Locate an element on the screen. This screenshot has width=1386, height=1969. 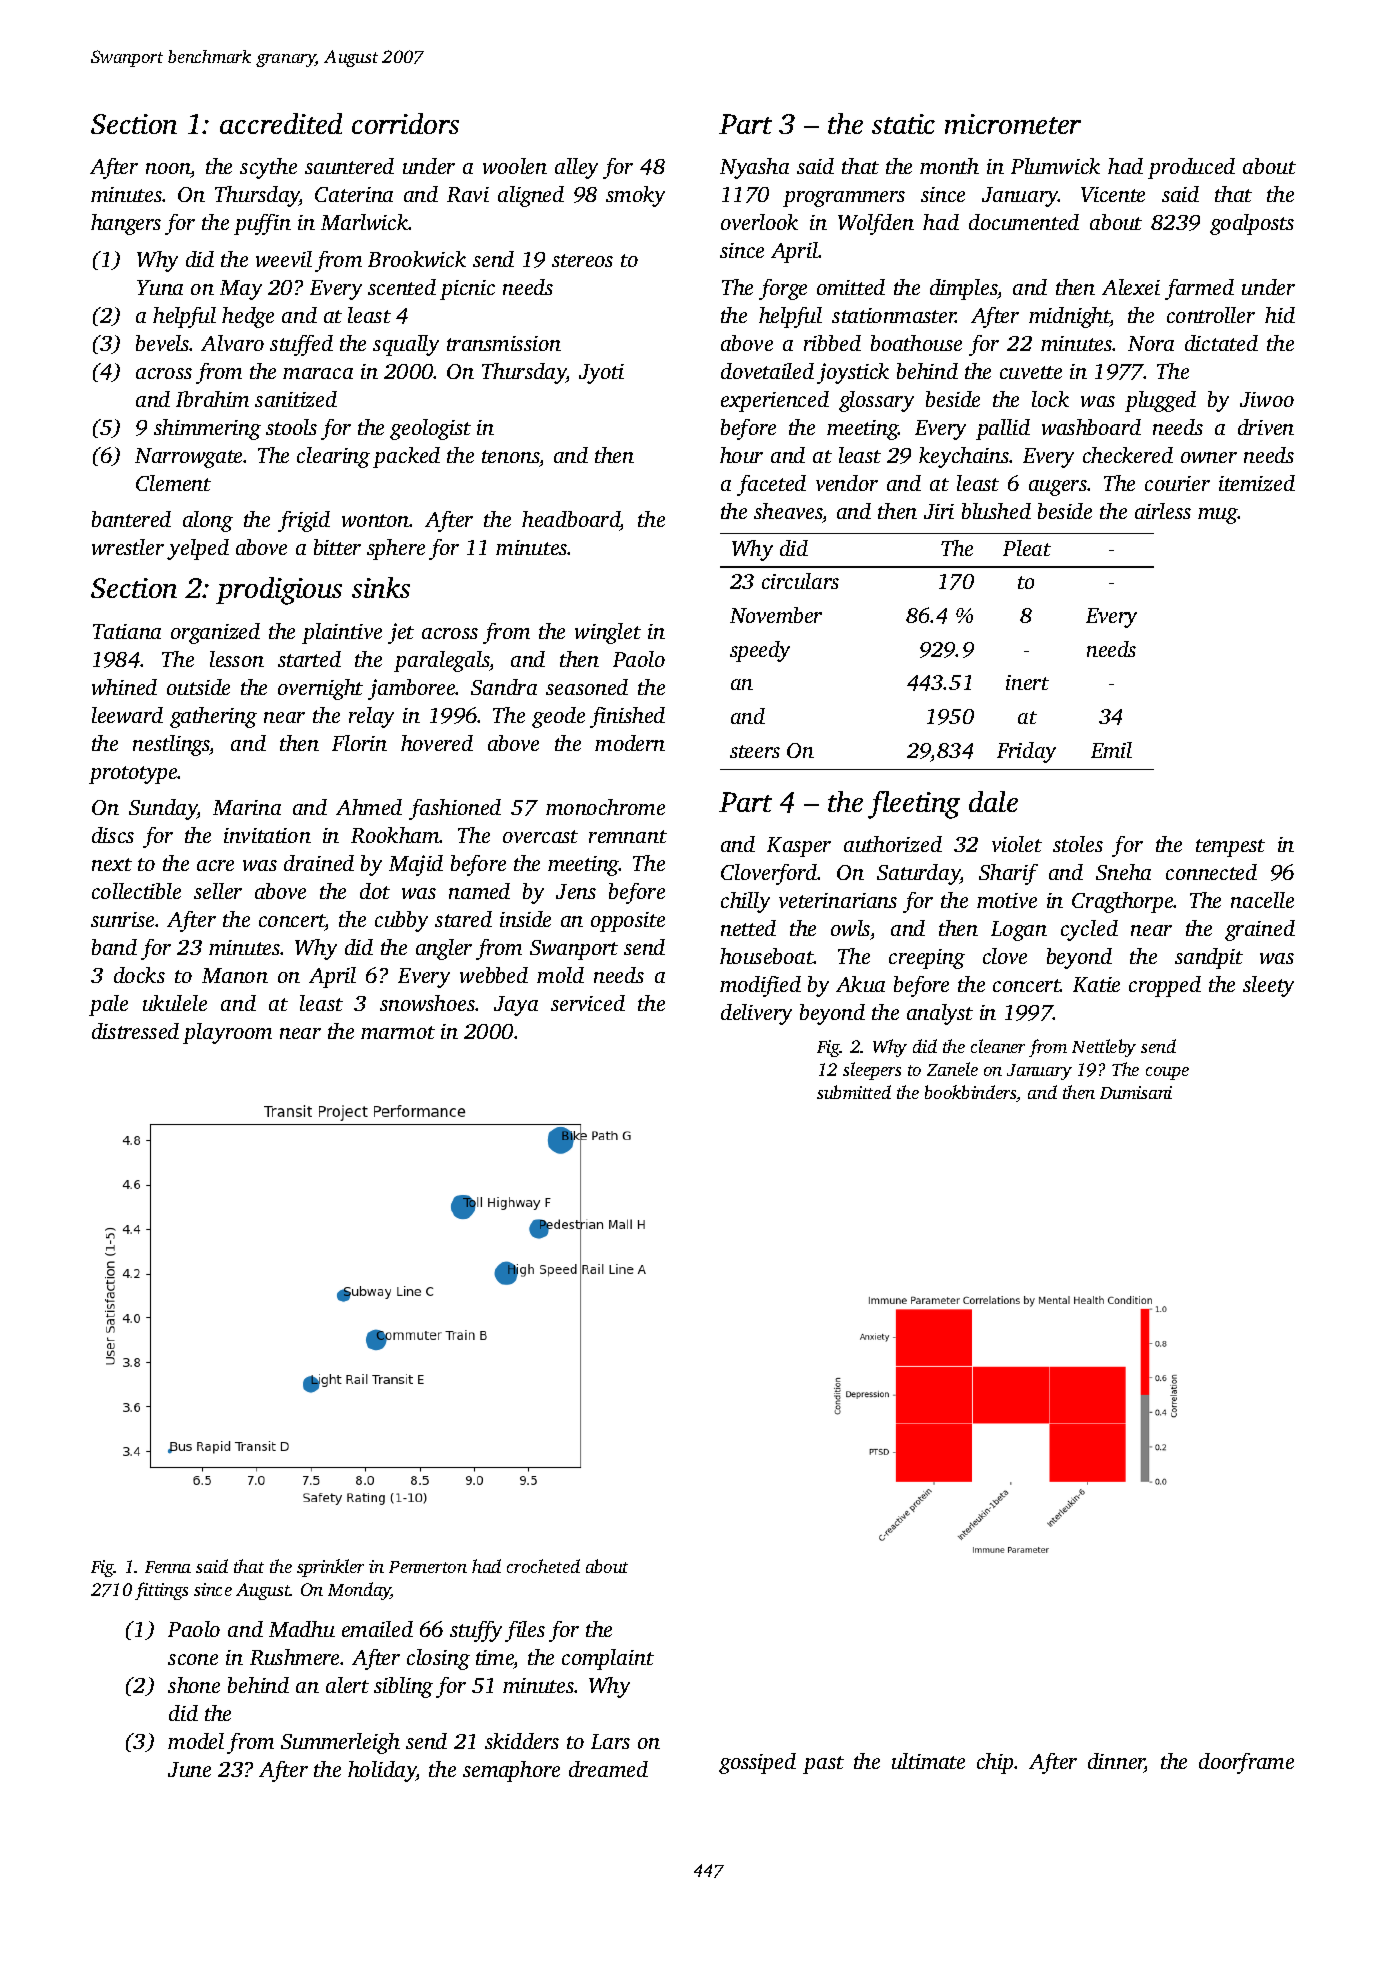
accredited is located at coordinates (281, 123).
